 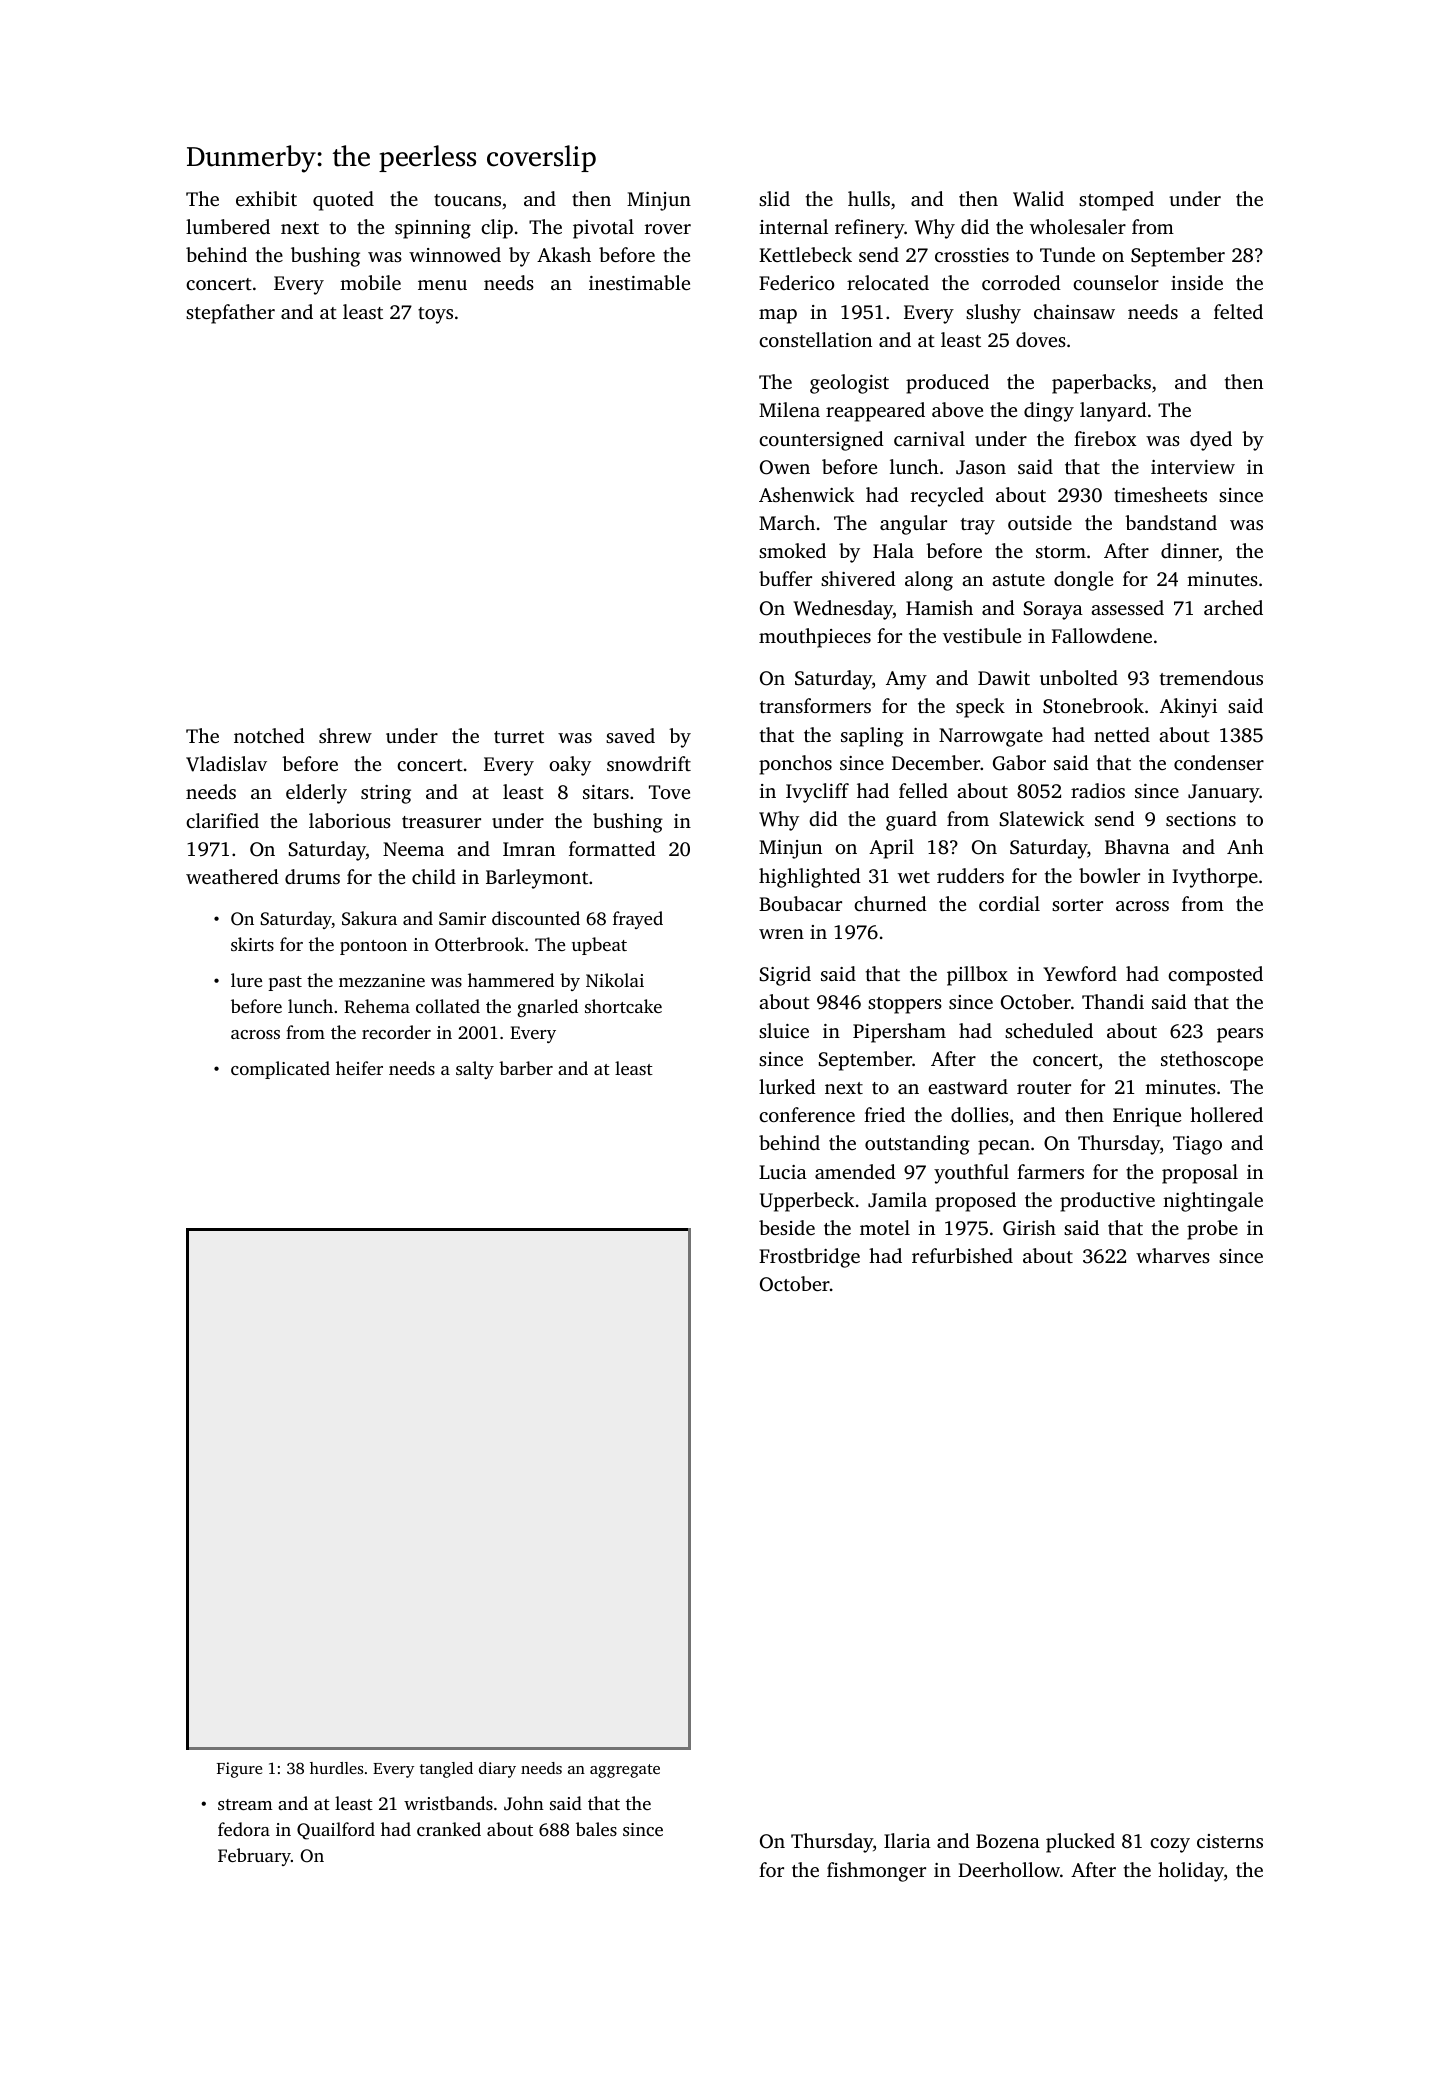 What do you see at coordinates (1038, 199) in the page?
I see `Walid` at bounding box center [1038, 199].
